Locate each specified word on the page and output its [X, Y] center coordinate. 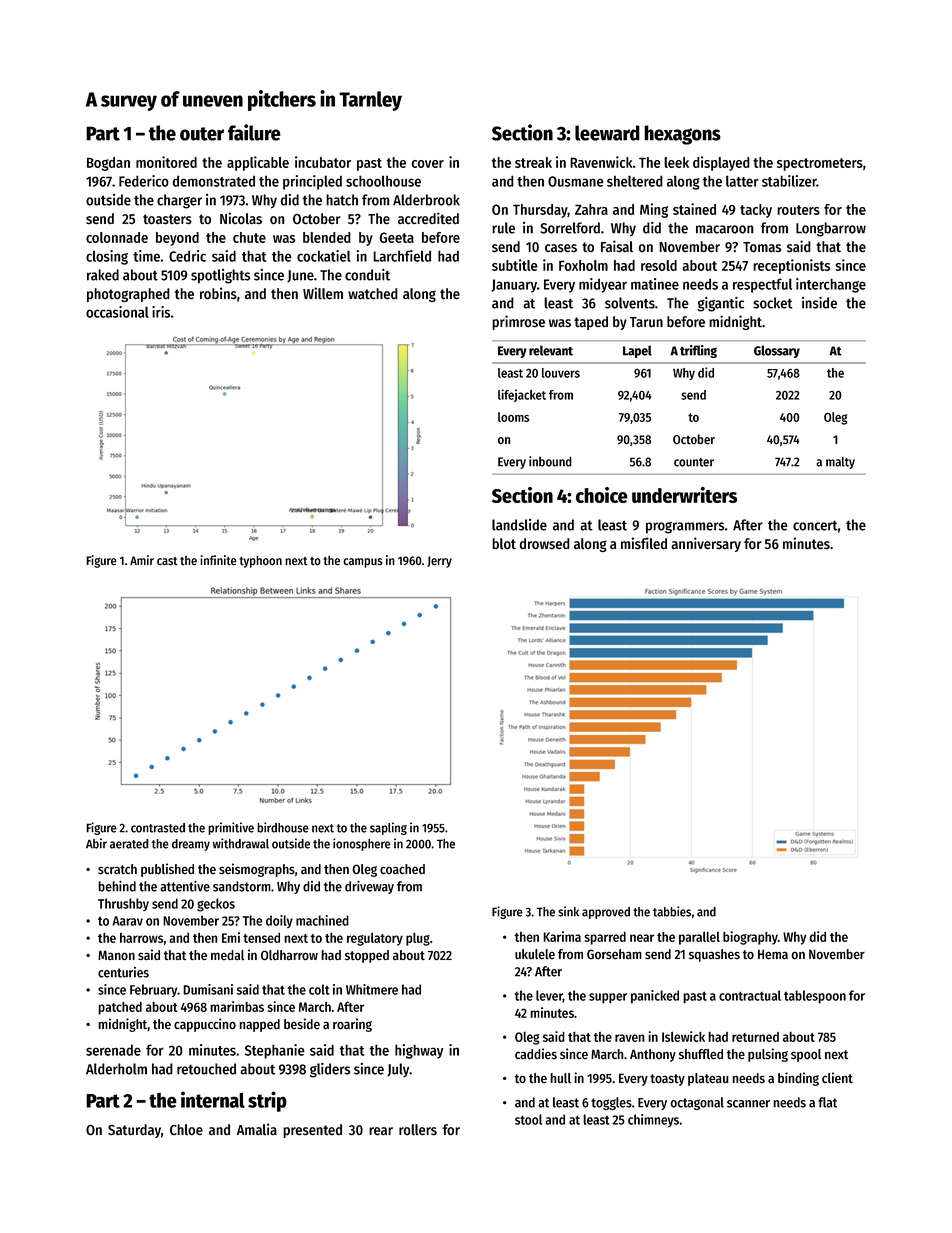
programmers [685, 528]
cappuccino [205, 1025]
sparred [605, 938]
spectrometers [820, 164]
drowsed [545, 543]
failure [254, 132]
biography [750, 938]
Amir [142, 560]
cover [428, 164]
